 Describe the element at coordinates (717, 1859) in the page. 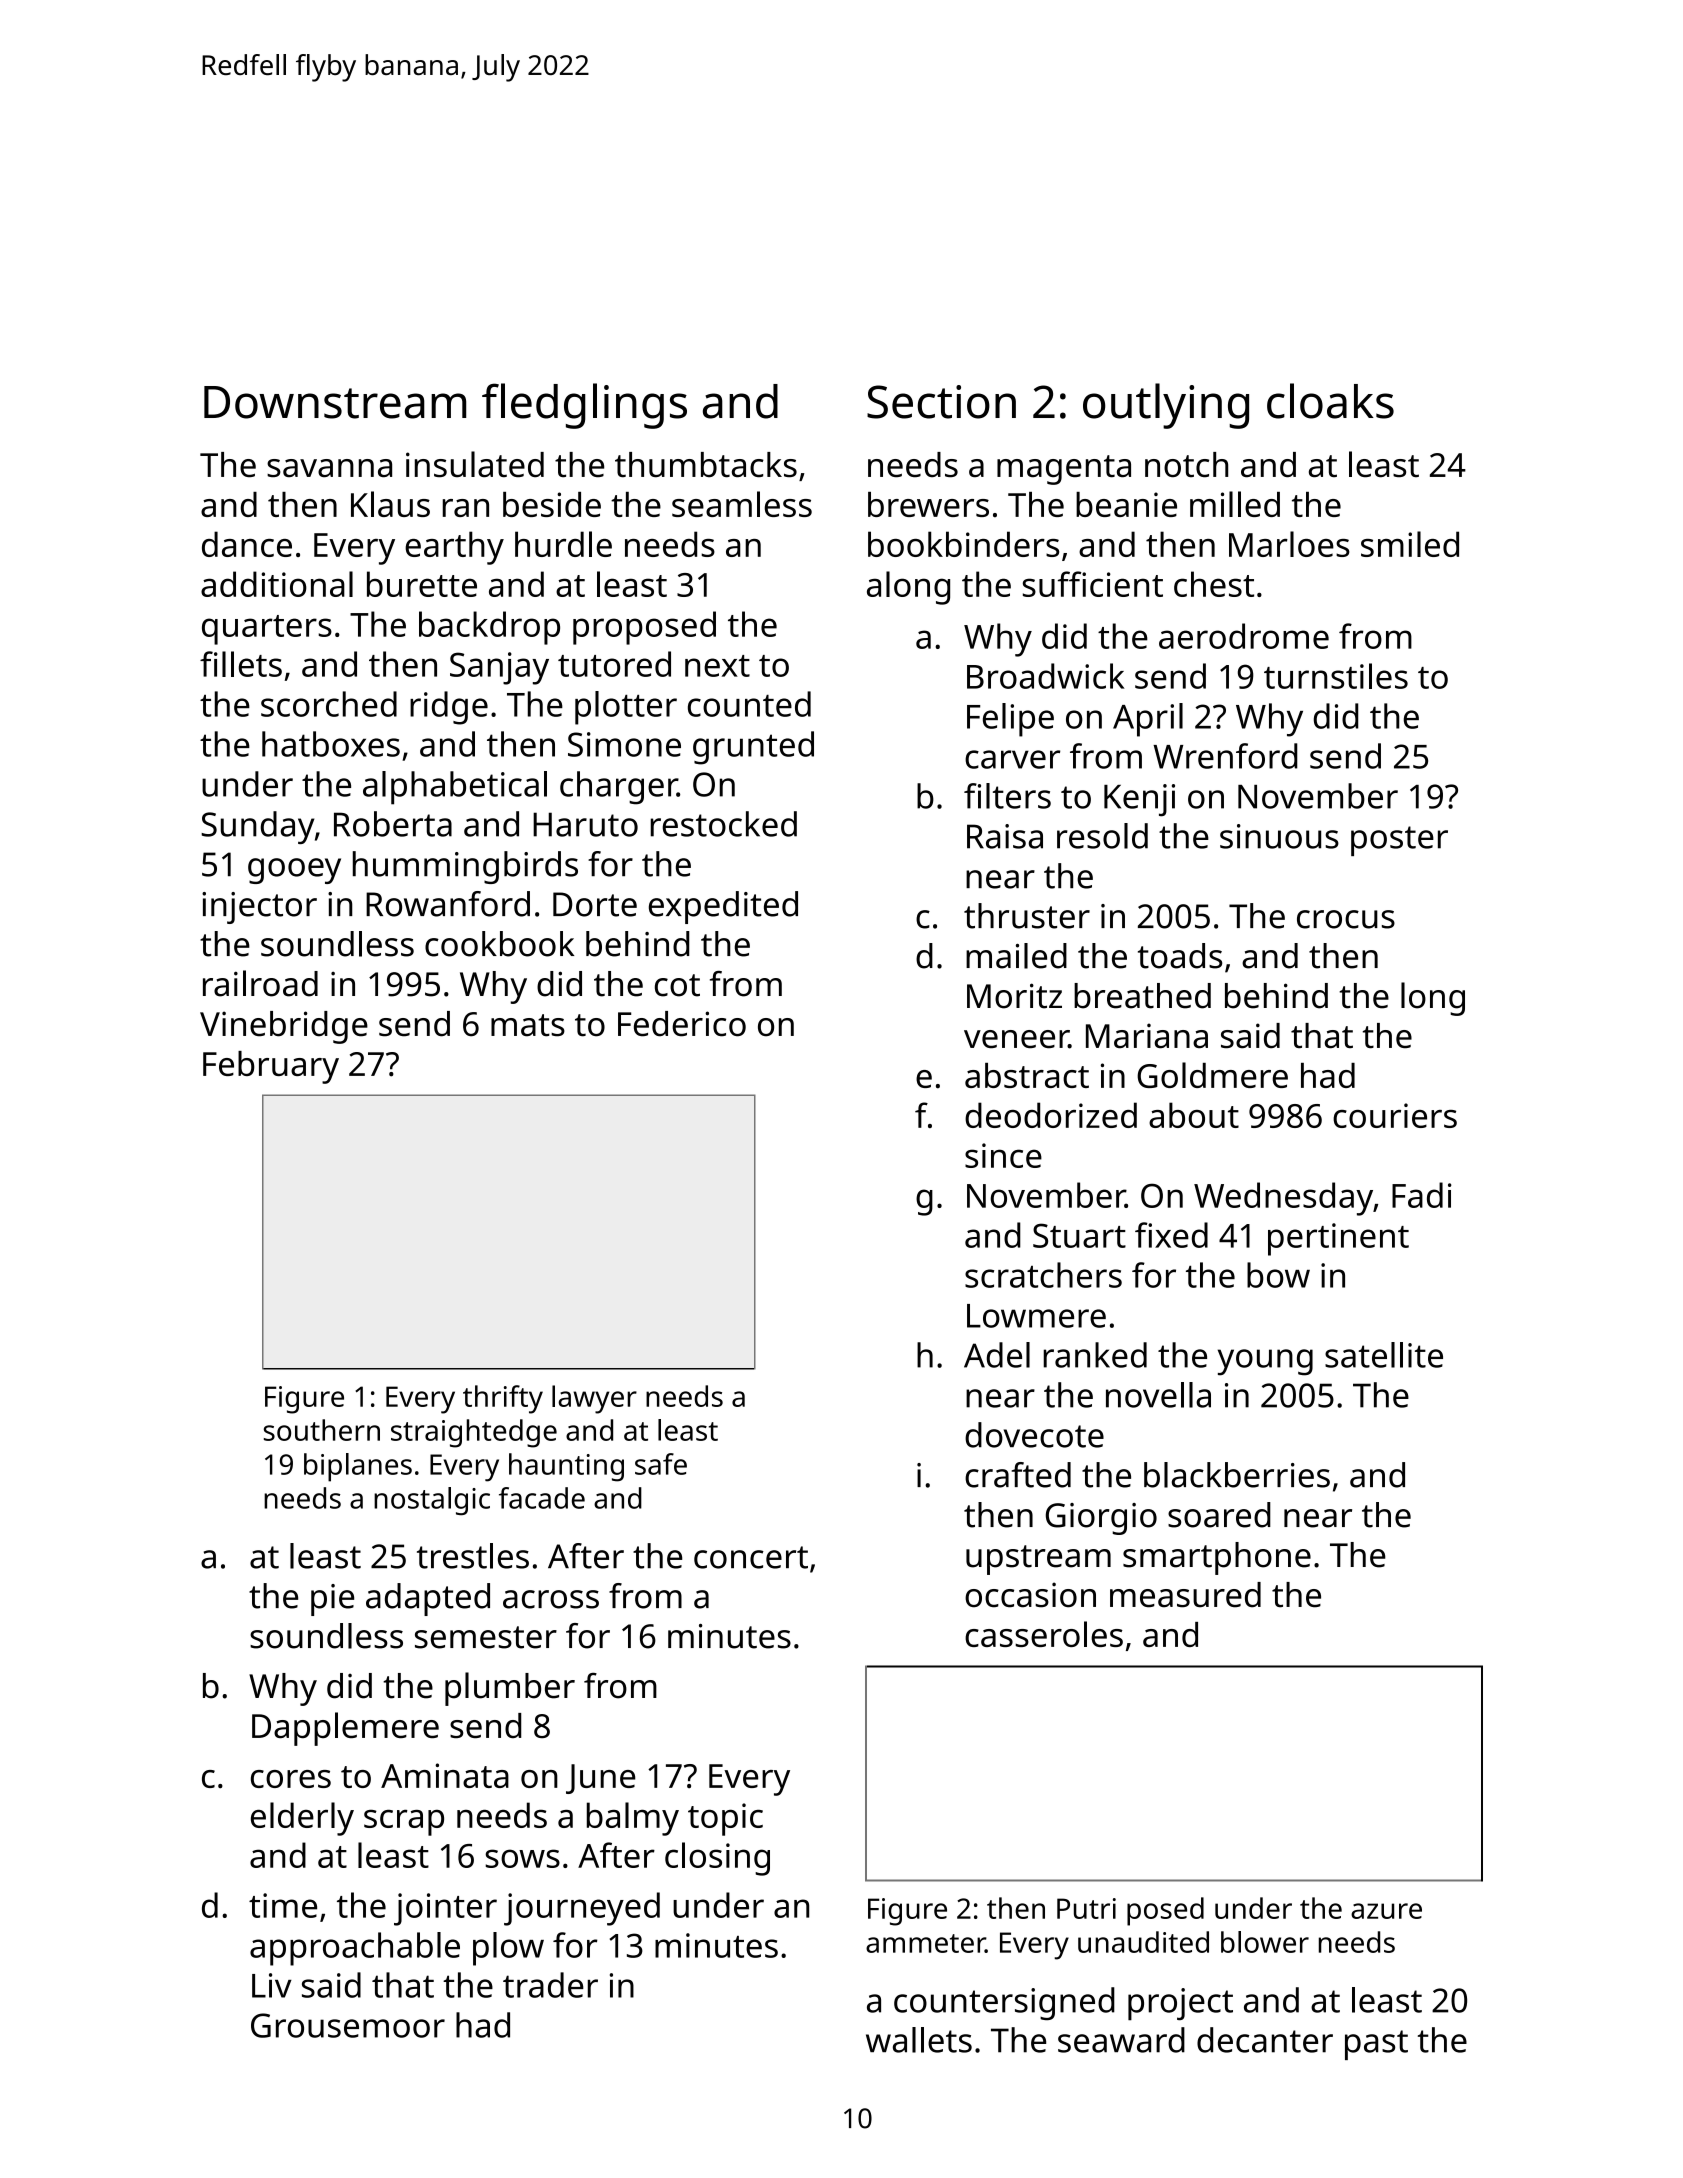

I see `closing` at that location.
